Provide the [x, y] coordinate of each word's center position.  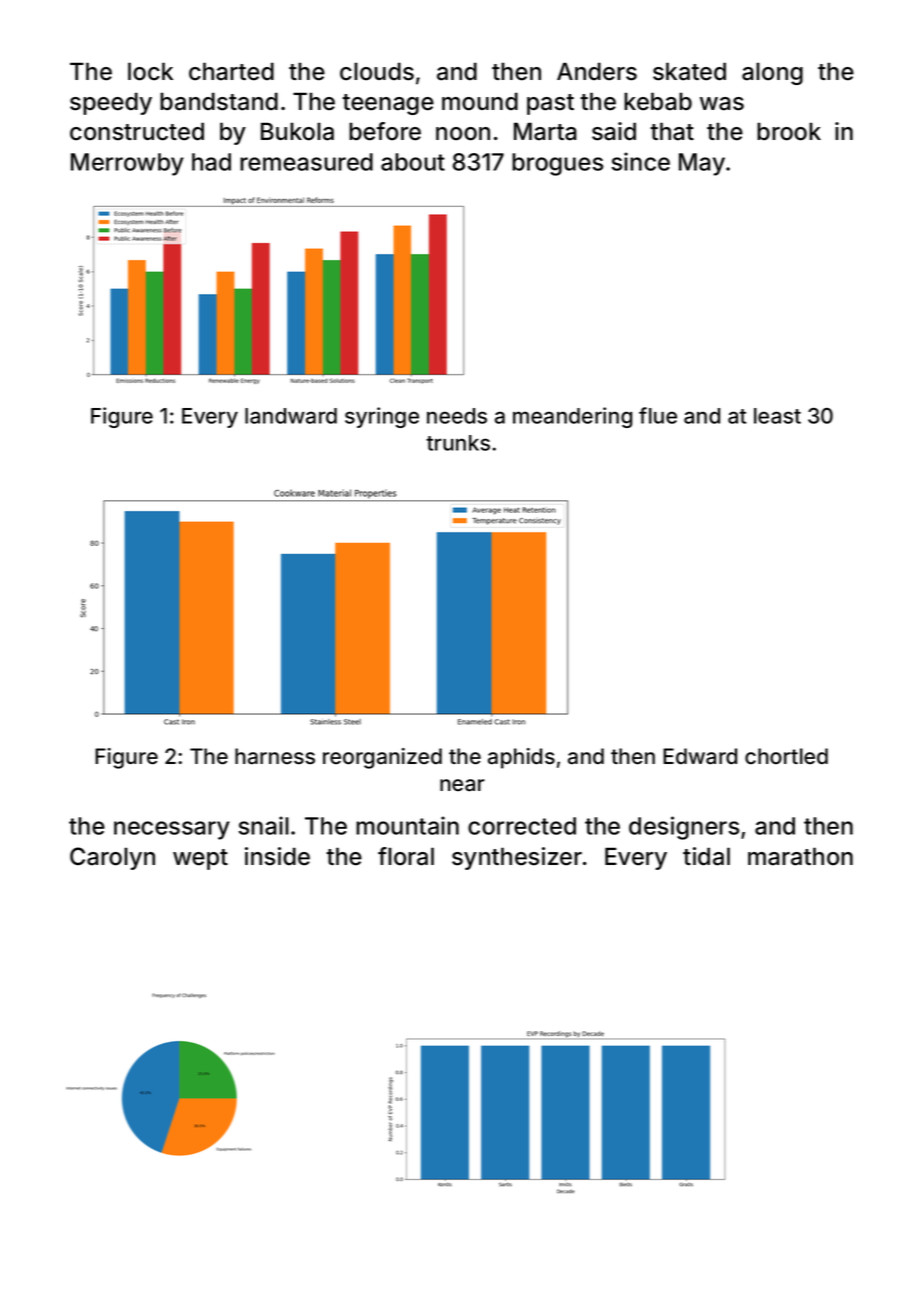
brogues [557, 164]
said [614, 131]
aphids [521, 758]
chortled [786, 756]
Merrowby [127, 164]
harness [275, 756]
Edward [700, 756]
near [462, 785]
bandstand [219, 101]
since [641, 161]
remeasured [306, 162]
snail [264, 825]
